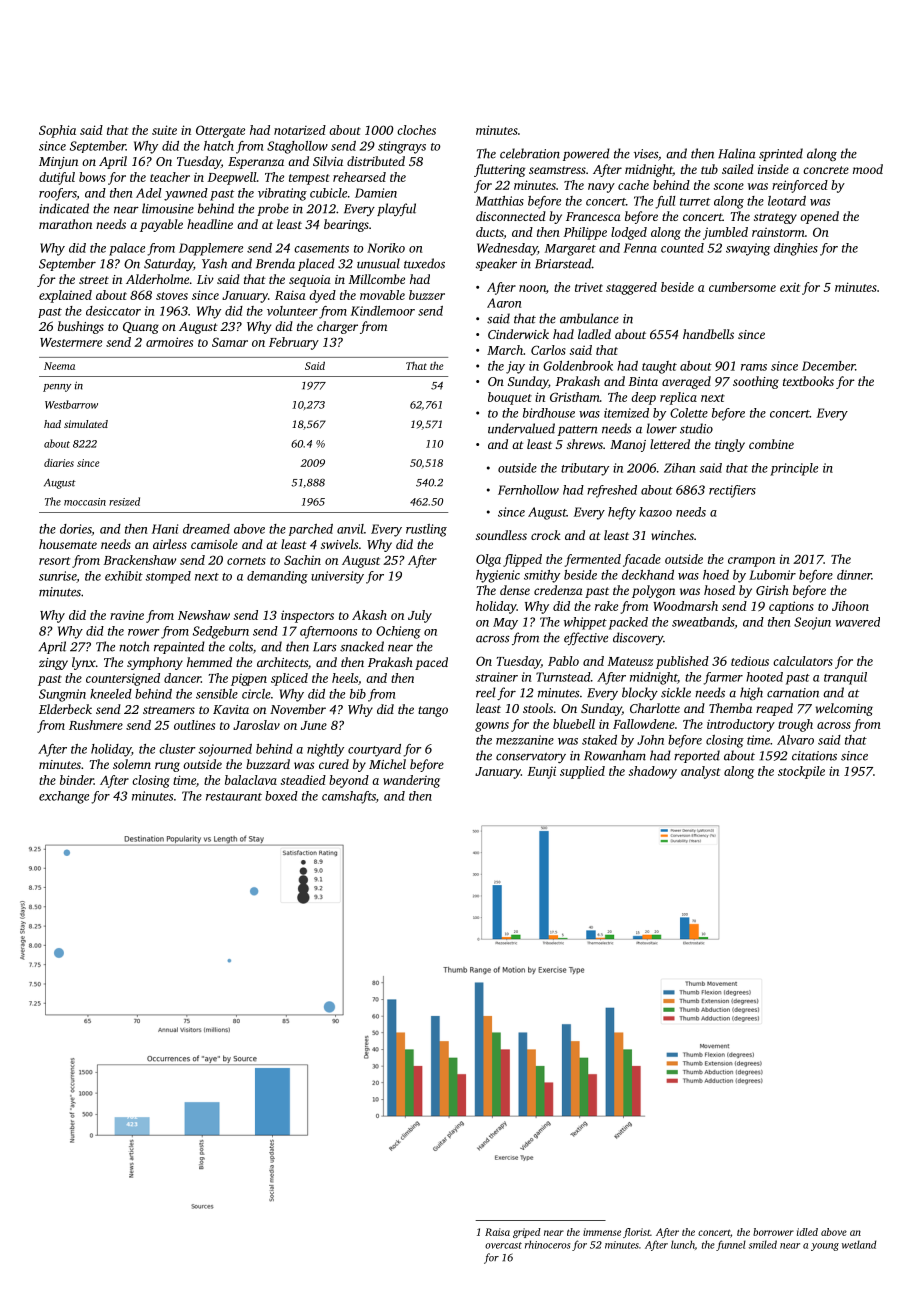 This page has width=924, height=1308. I want to click on overcast, so click(503, 1245).
